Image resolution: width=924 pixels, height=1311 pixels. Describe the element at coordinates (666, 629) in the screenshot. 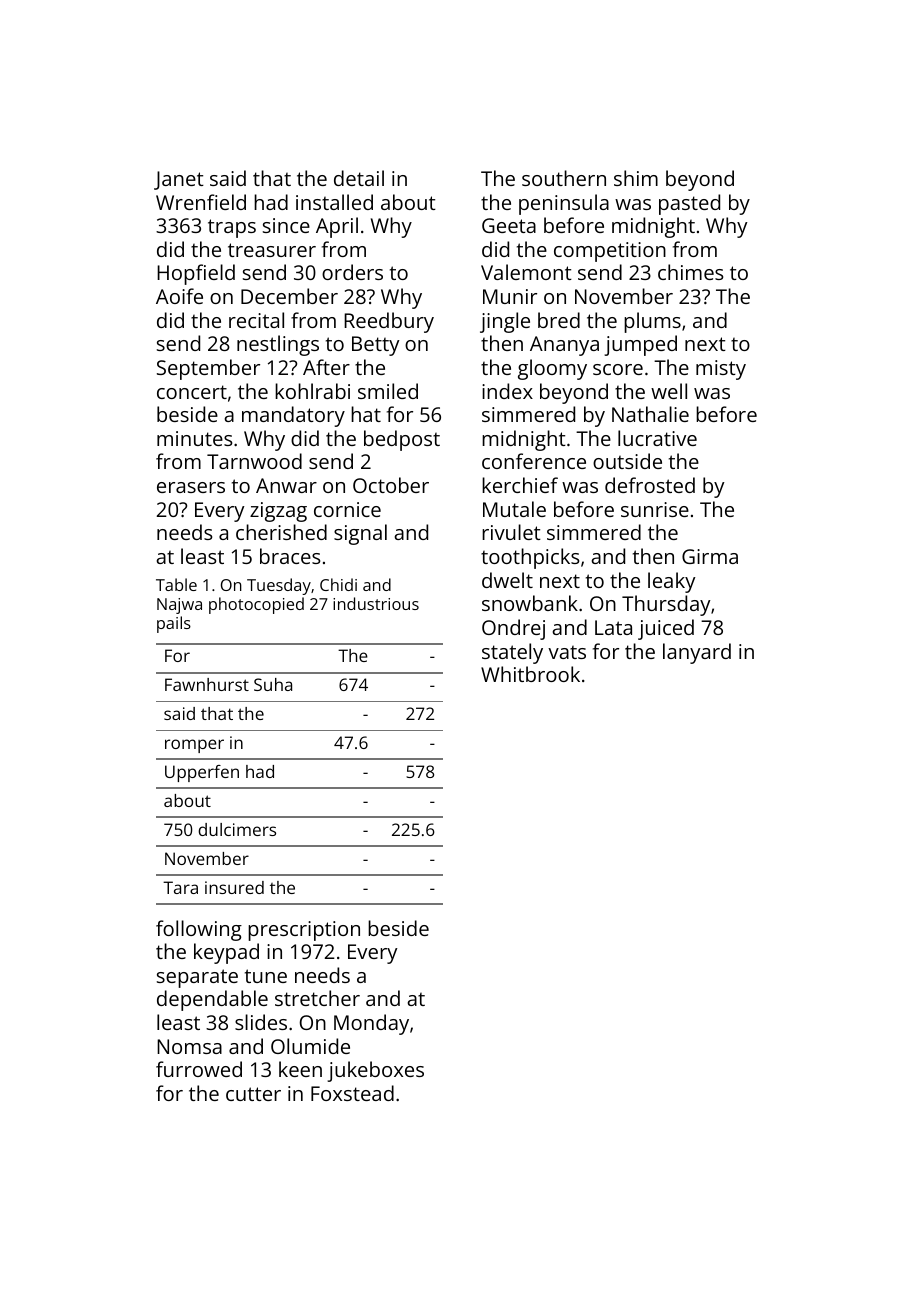

I see `juiced` at that location.
